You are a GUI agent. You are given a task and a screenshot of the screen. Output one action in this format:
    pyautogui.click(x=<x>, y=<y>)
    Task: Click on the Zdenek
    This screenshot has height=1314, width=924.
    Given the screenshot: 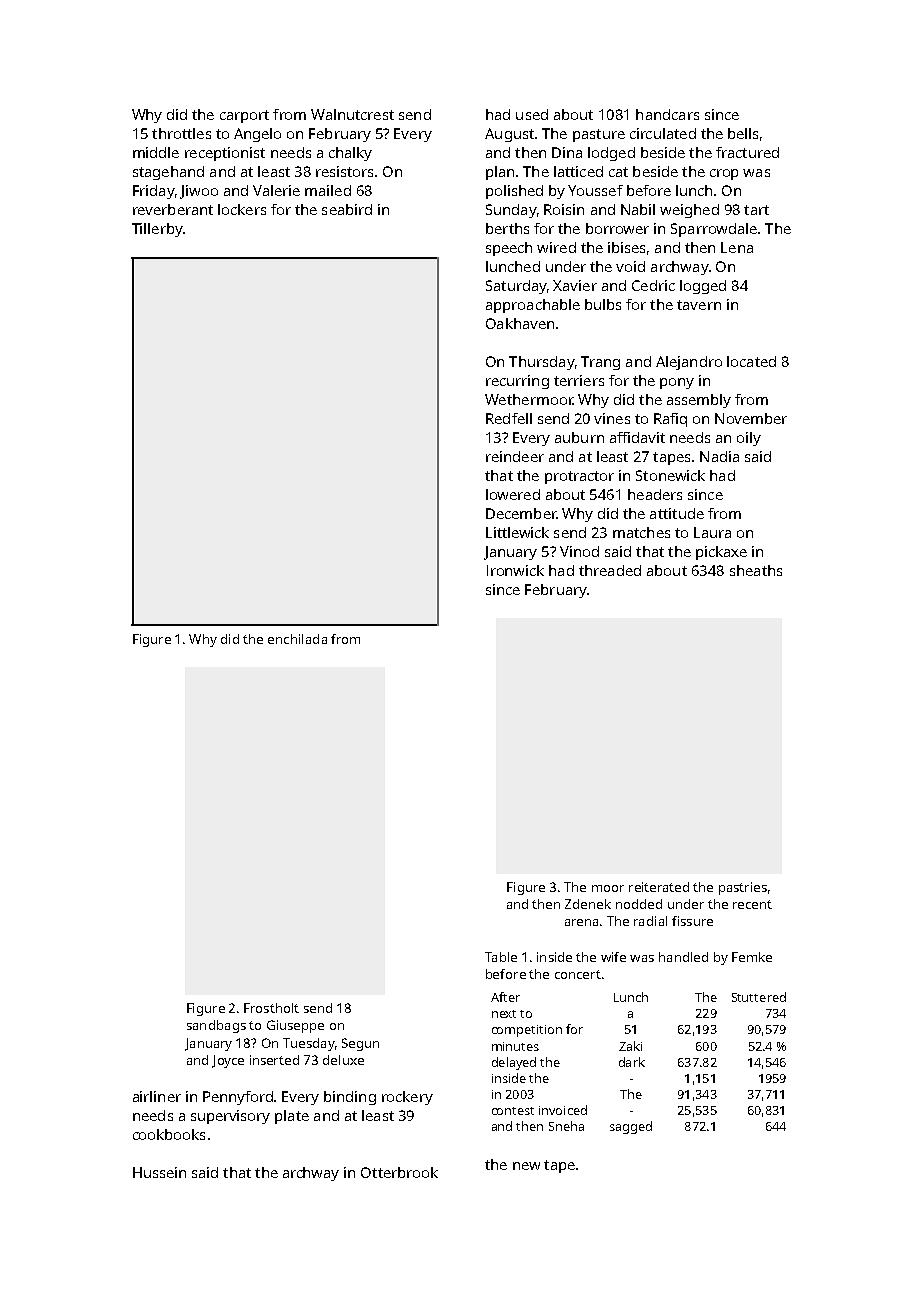 What is the action you would take?
    pyautogui.click(x=588, y=904)
